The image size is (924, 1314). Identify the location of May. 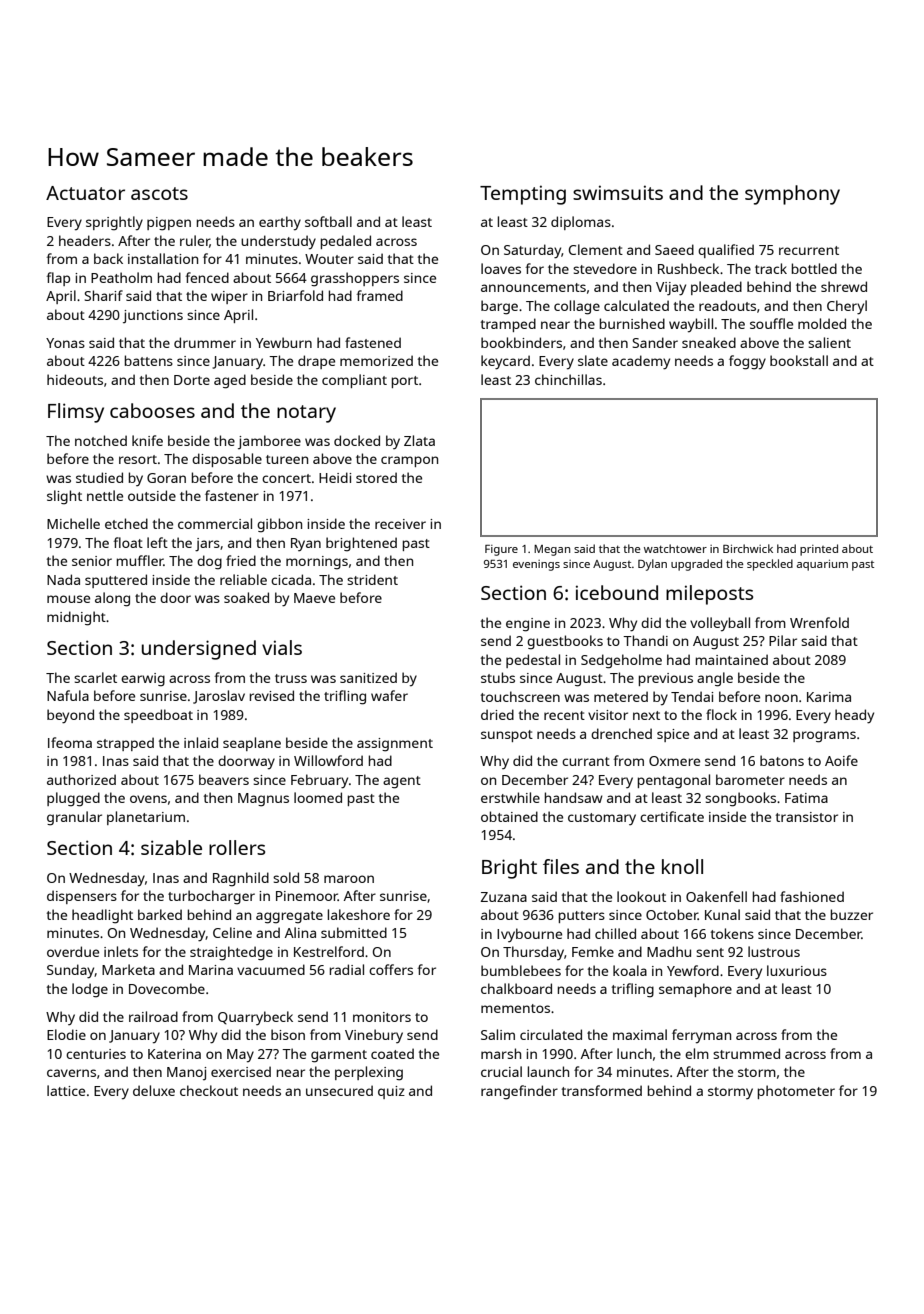
(240, 1056).
